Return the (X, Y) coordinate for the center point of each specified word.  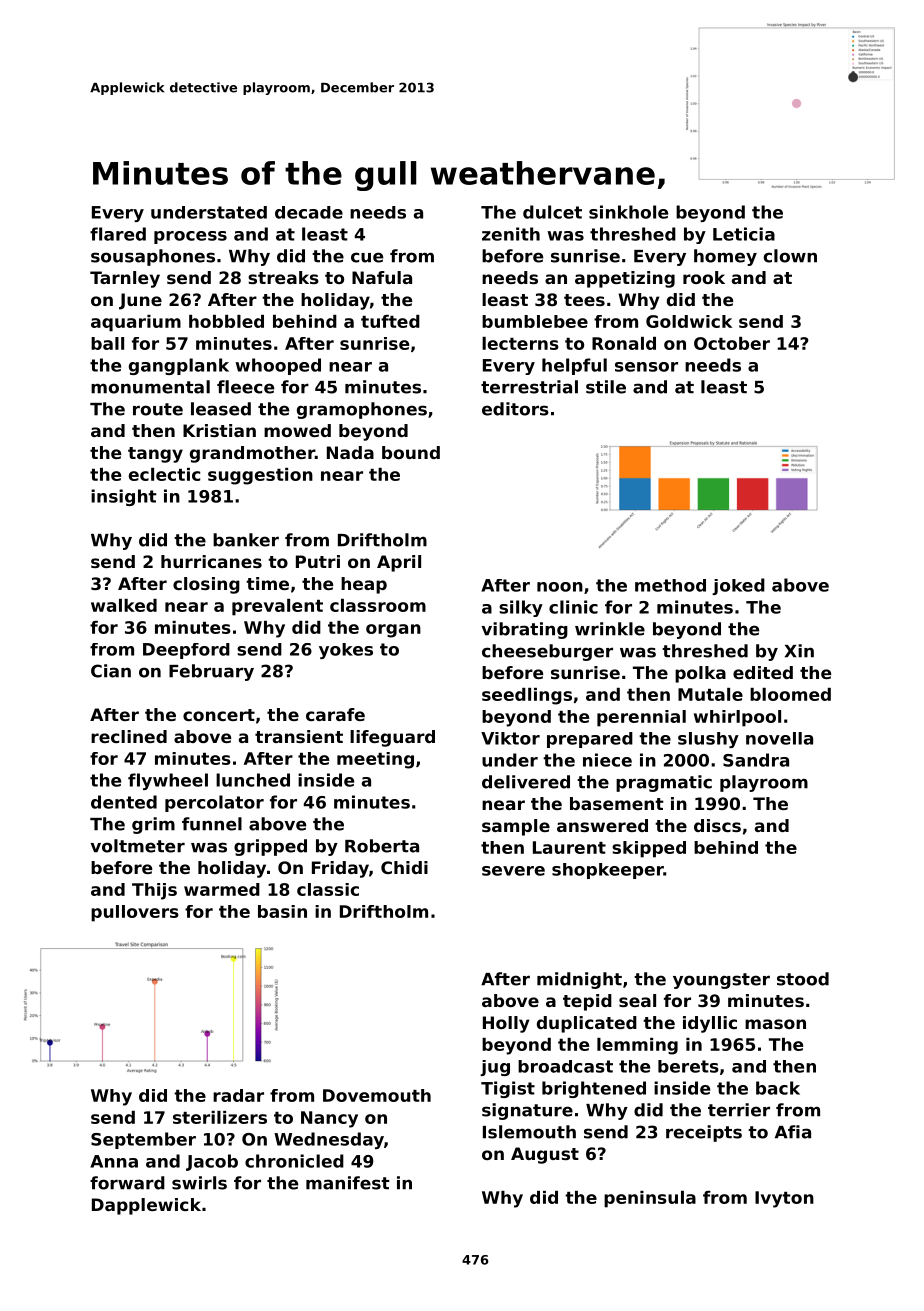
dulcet (552, 212)
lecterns (520, 343)
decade (309, 212)
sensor (646, 367)
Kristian (219, 430)
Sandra (756, 760)
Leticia (744, 234)
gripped (270, 847)
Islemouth (529, 1132)
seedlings (527, 696)
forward (127, 1183)
